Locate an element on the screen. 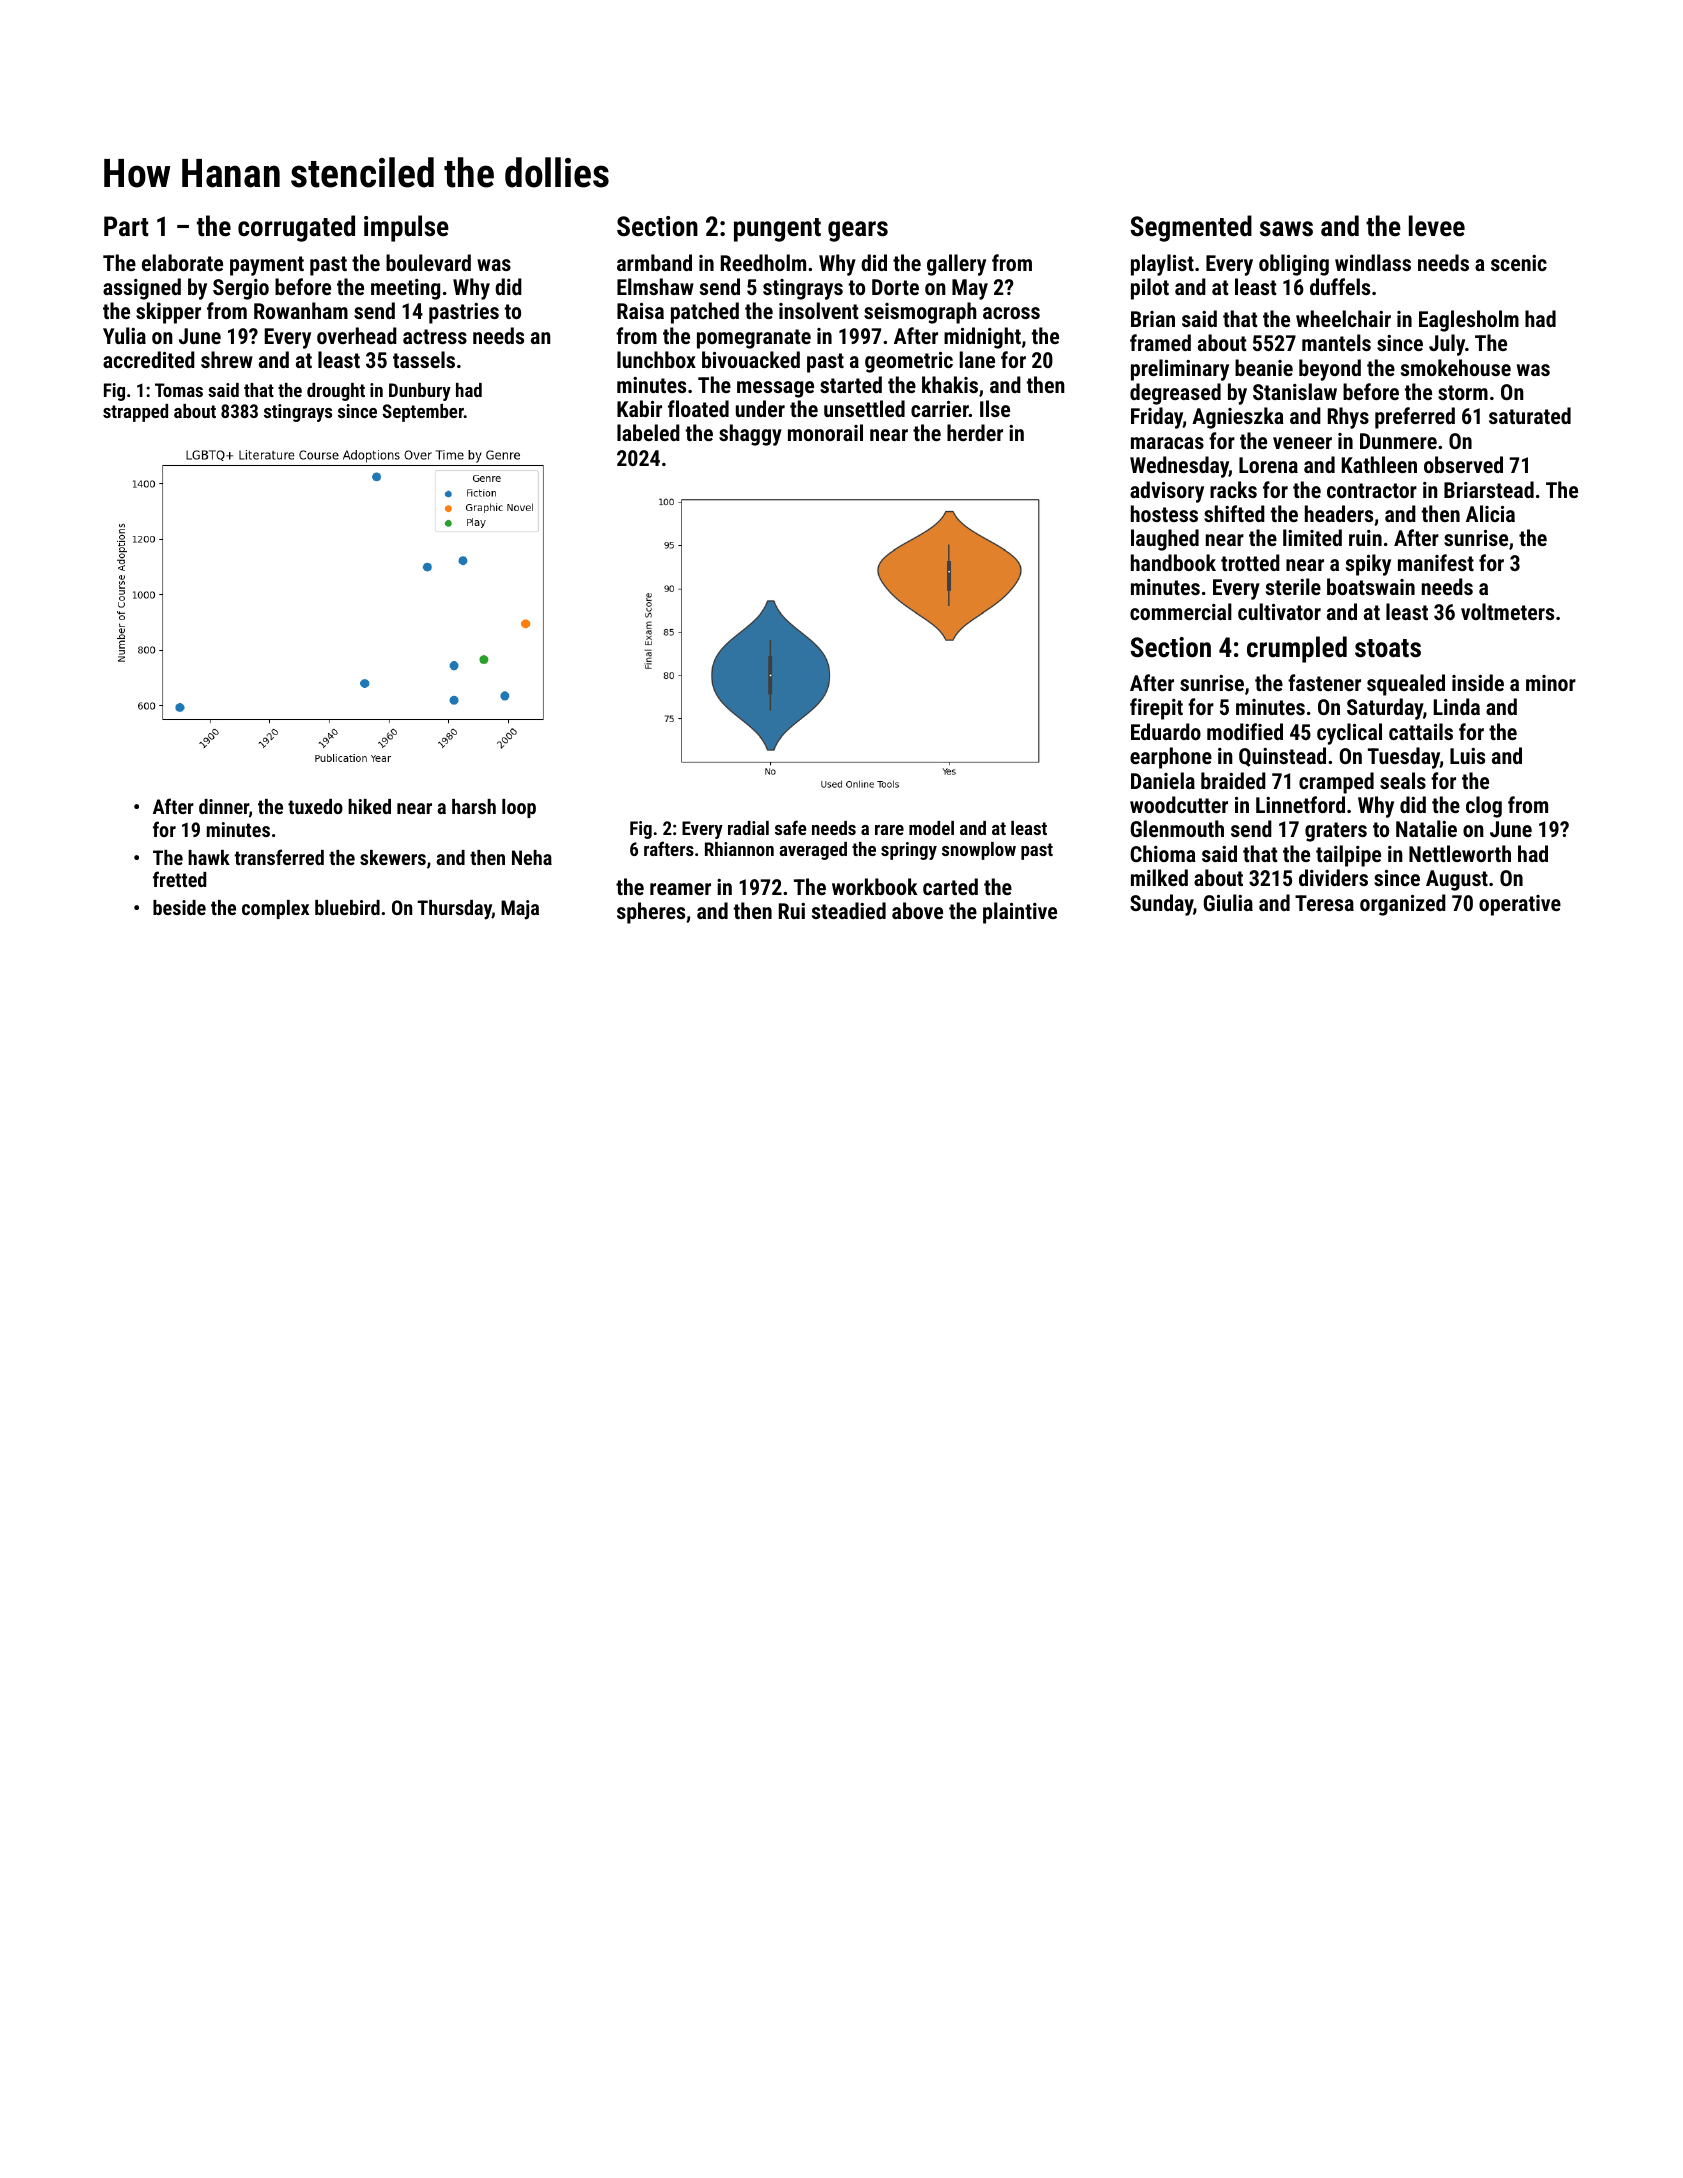 This screenshot has width=1683, height=2178. Segmented is located at coordinates (1191, 228).
